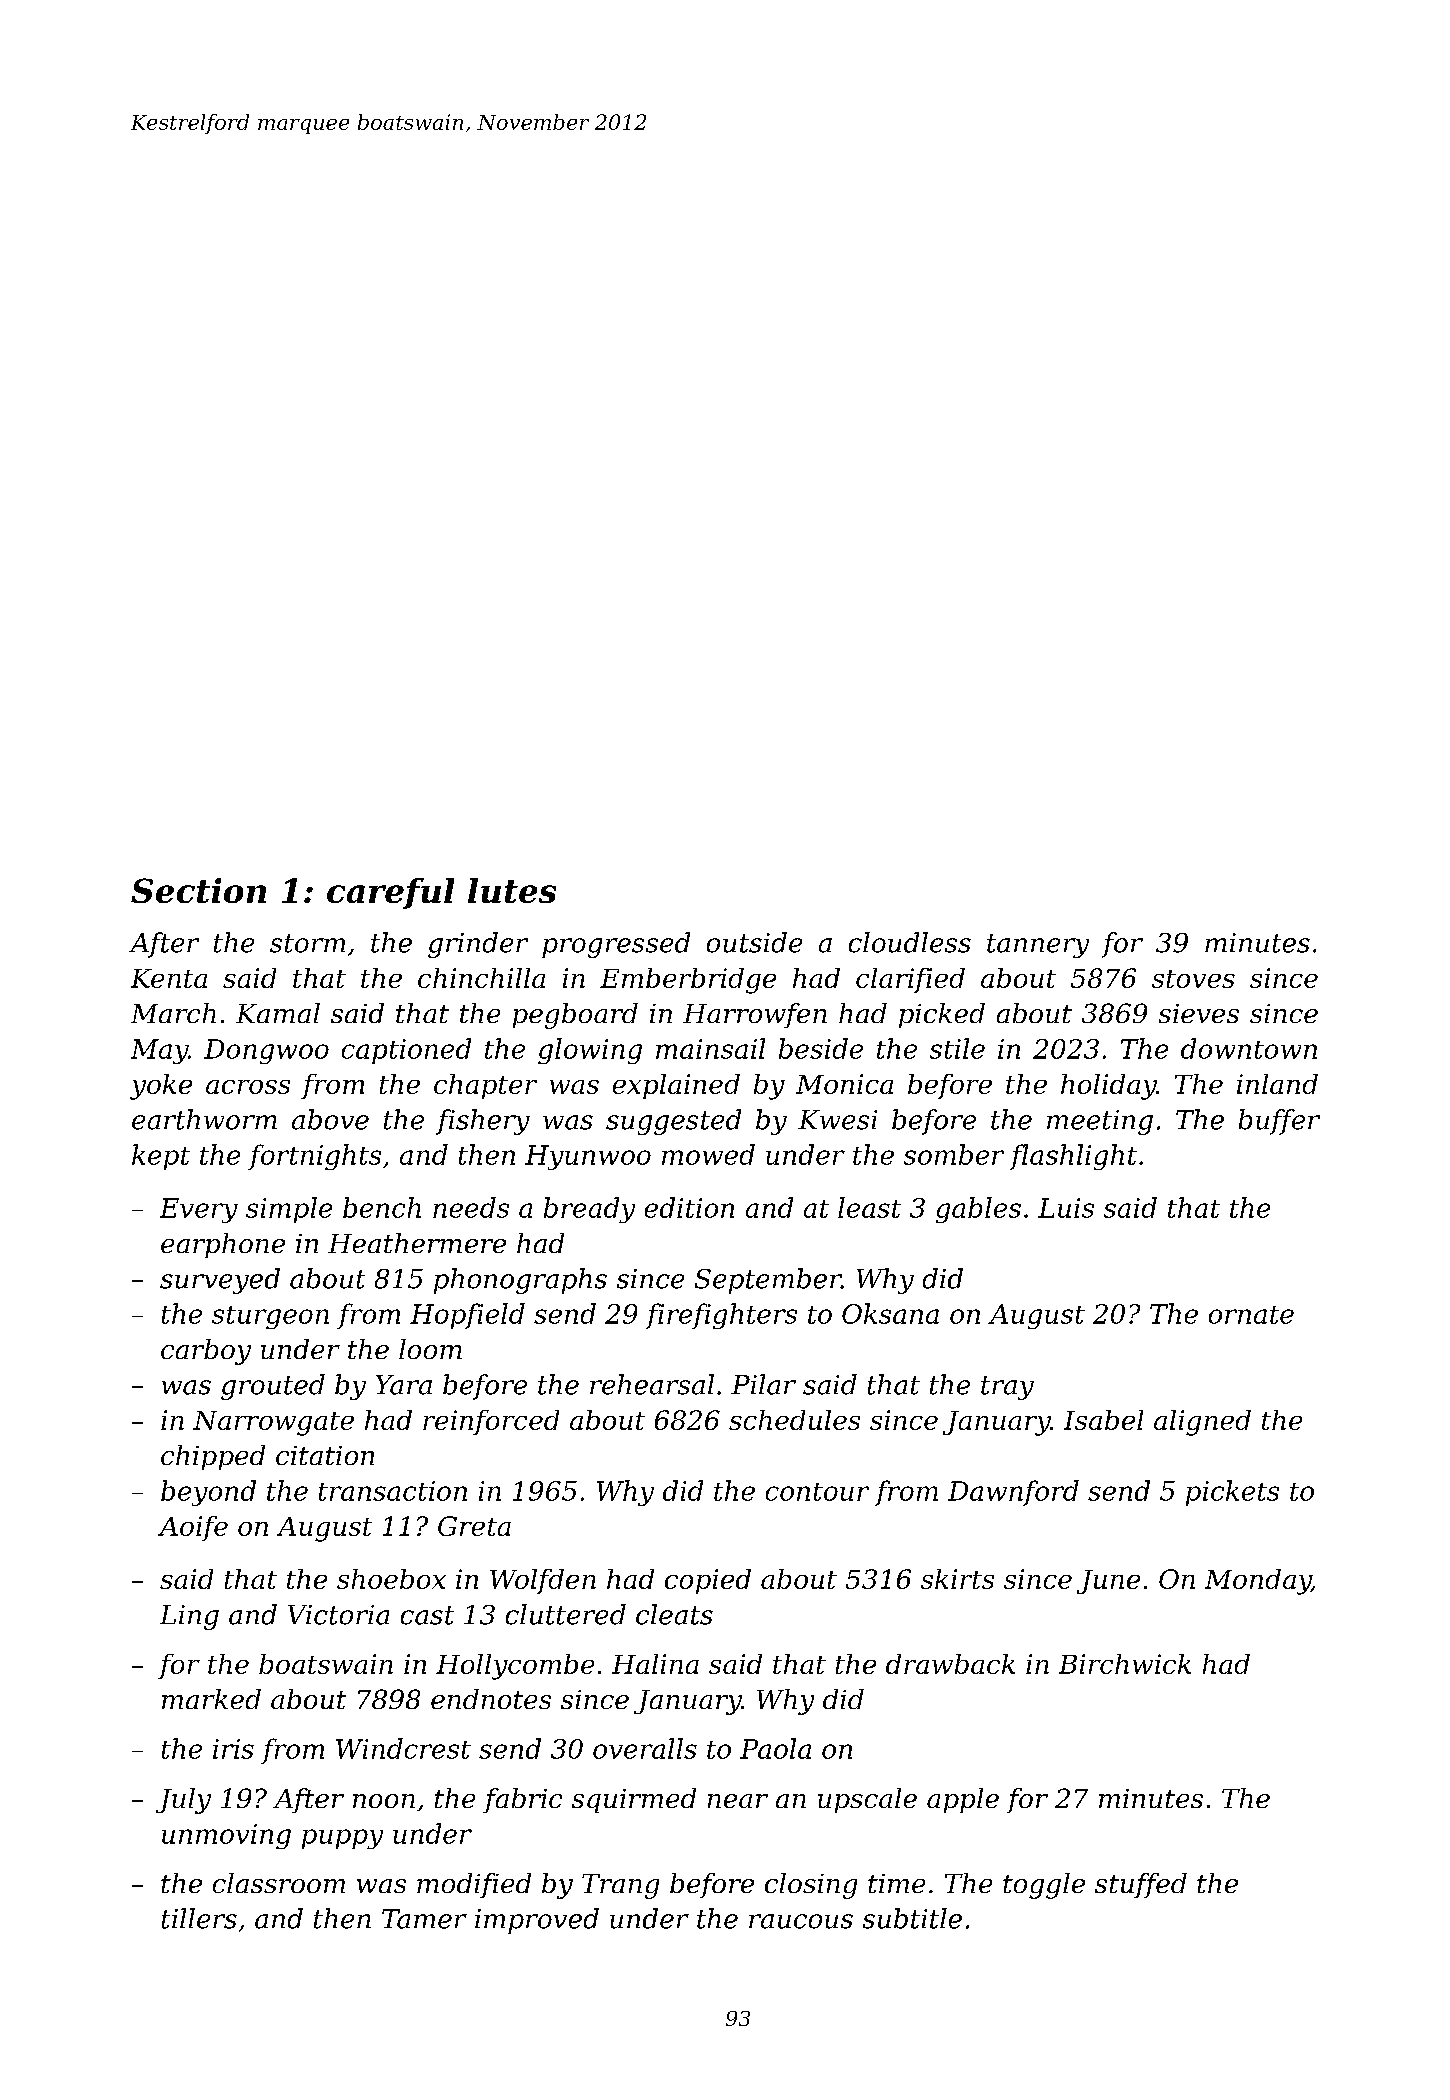 This document has height=2100, width=1450. What do you see at coordinates (199, 1918) in the document?
I see `tillers` at bounding box center [199, 1918].
